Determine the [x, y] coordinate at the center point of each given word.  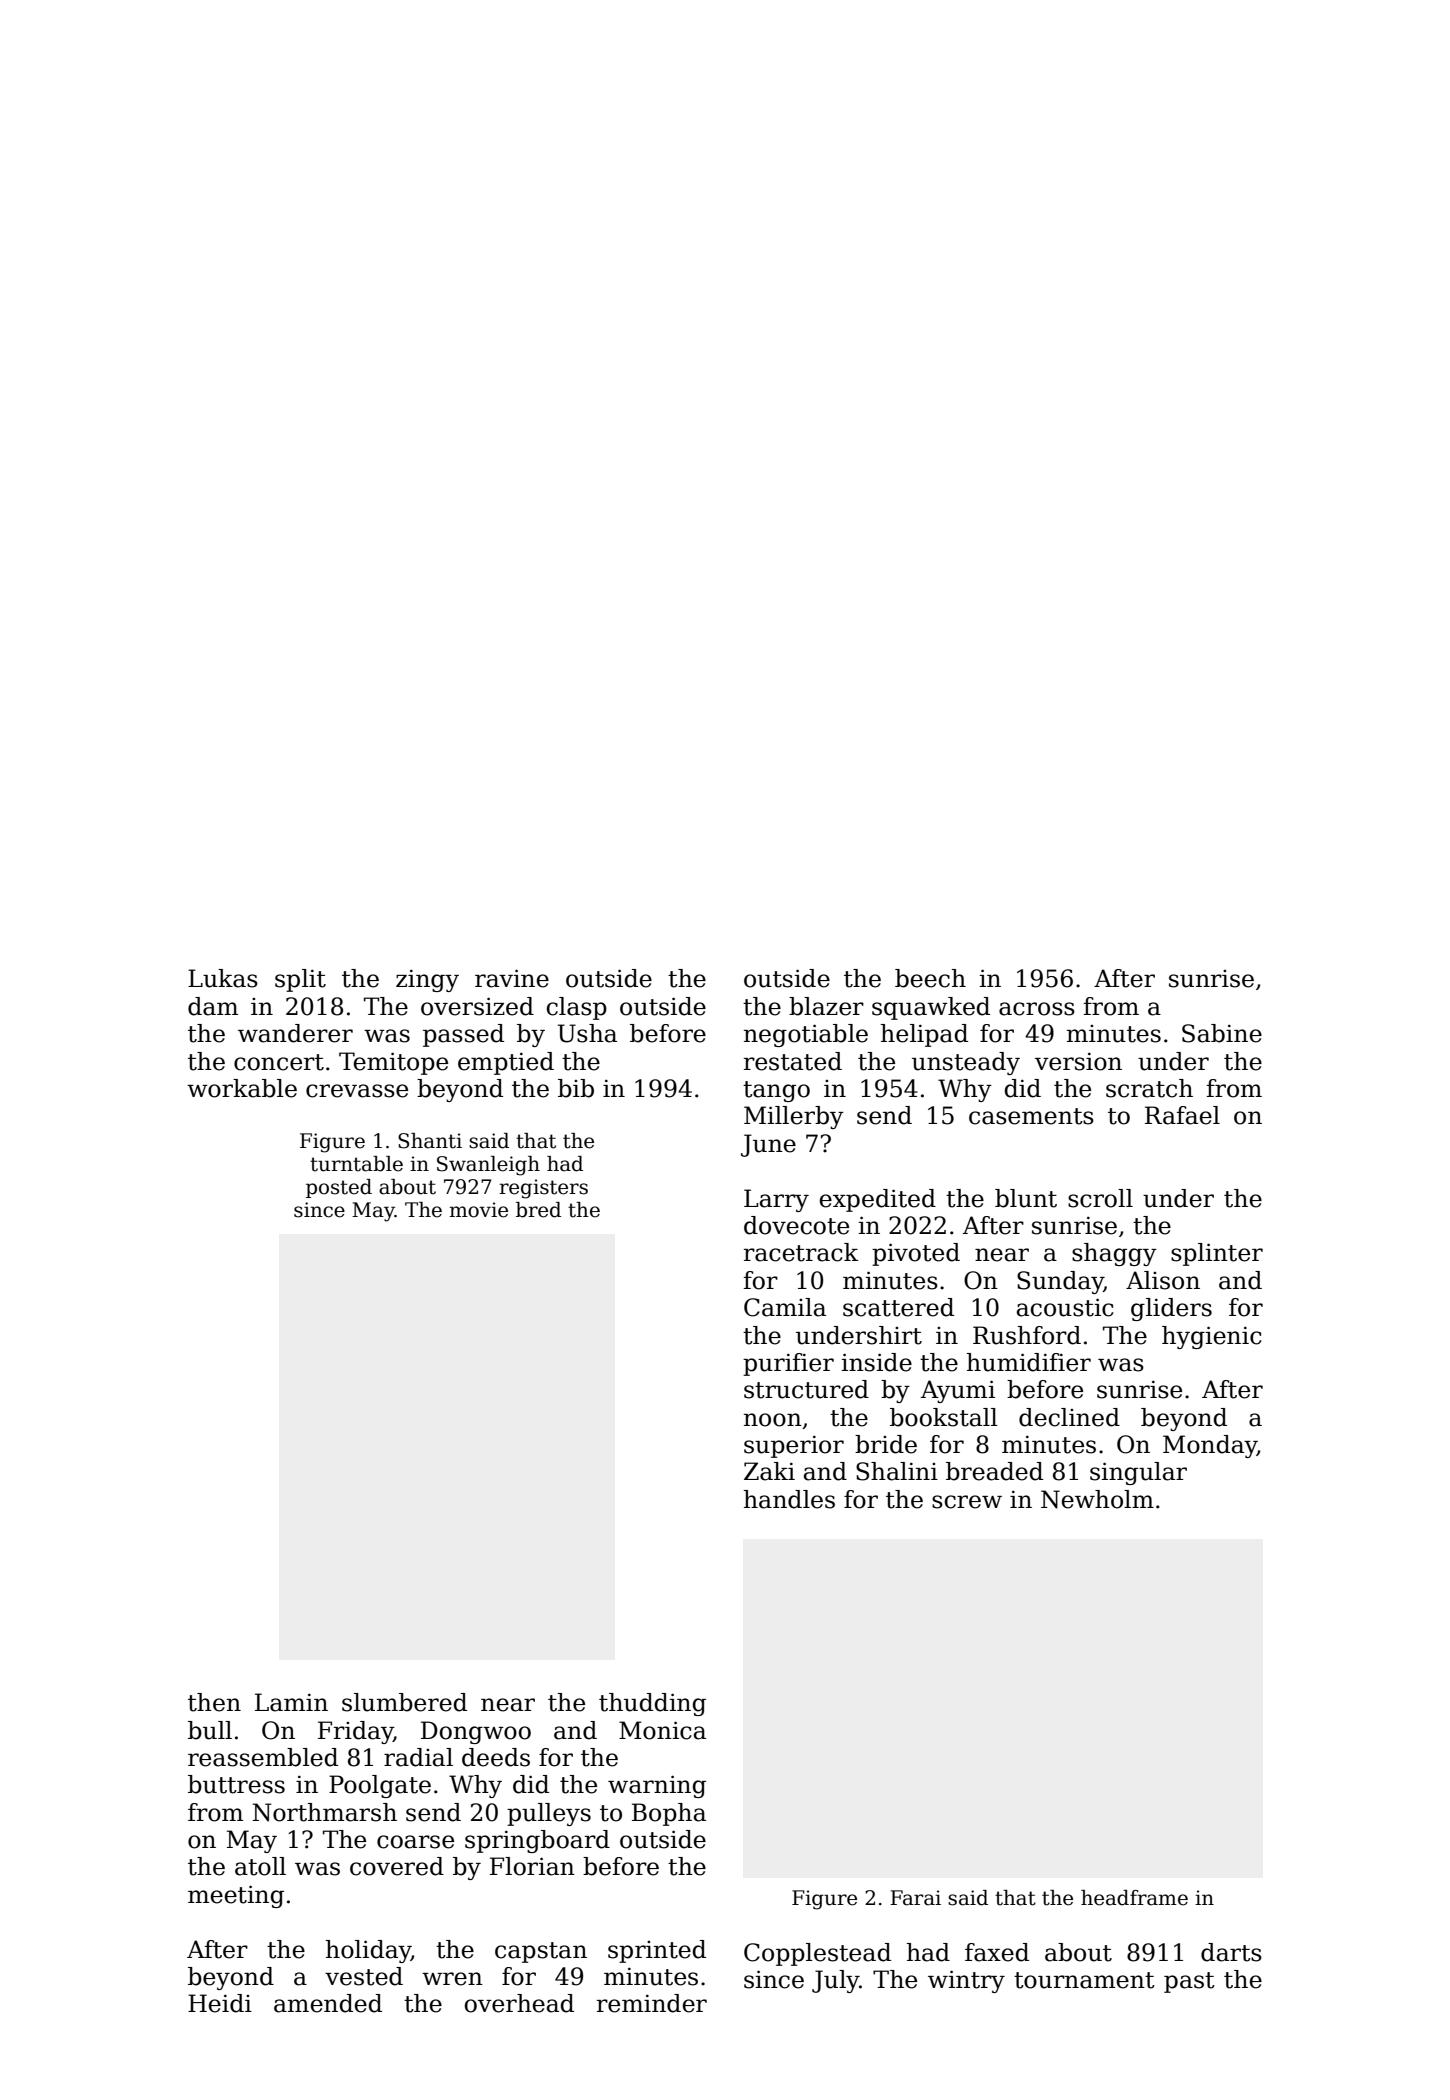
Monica [662, 1730]
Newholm [1097, 1499]
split [300, 980]
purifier [788, 1364]
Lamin [291, 1702]
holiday [368, 1951]
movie [478, 1210]
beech [930, 978]
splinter [1217, 1254]
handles [789, 1499]
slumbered [404, 1702]
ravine [512, 978]
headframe [1134, 1898]
